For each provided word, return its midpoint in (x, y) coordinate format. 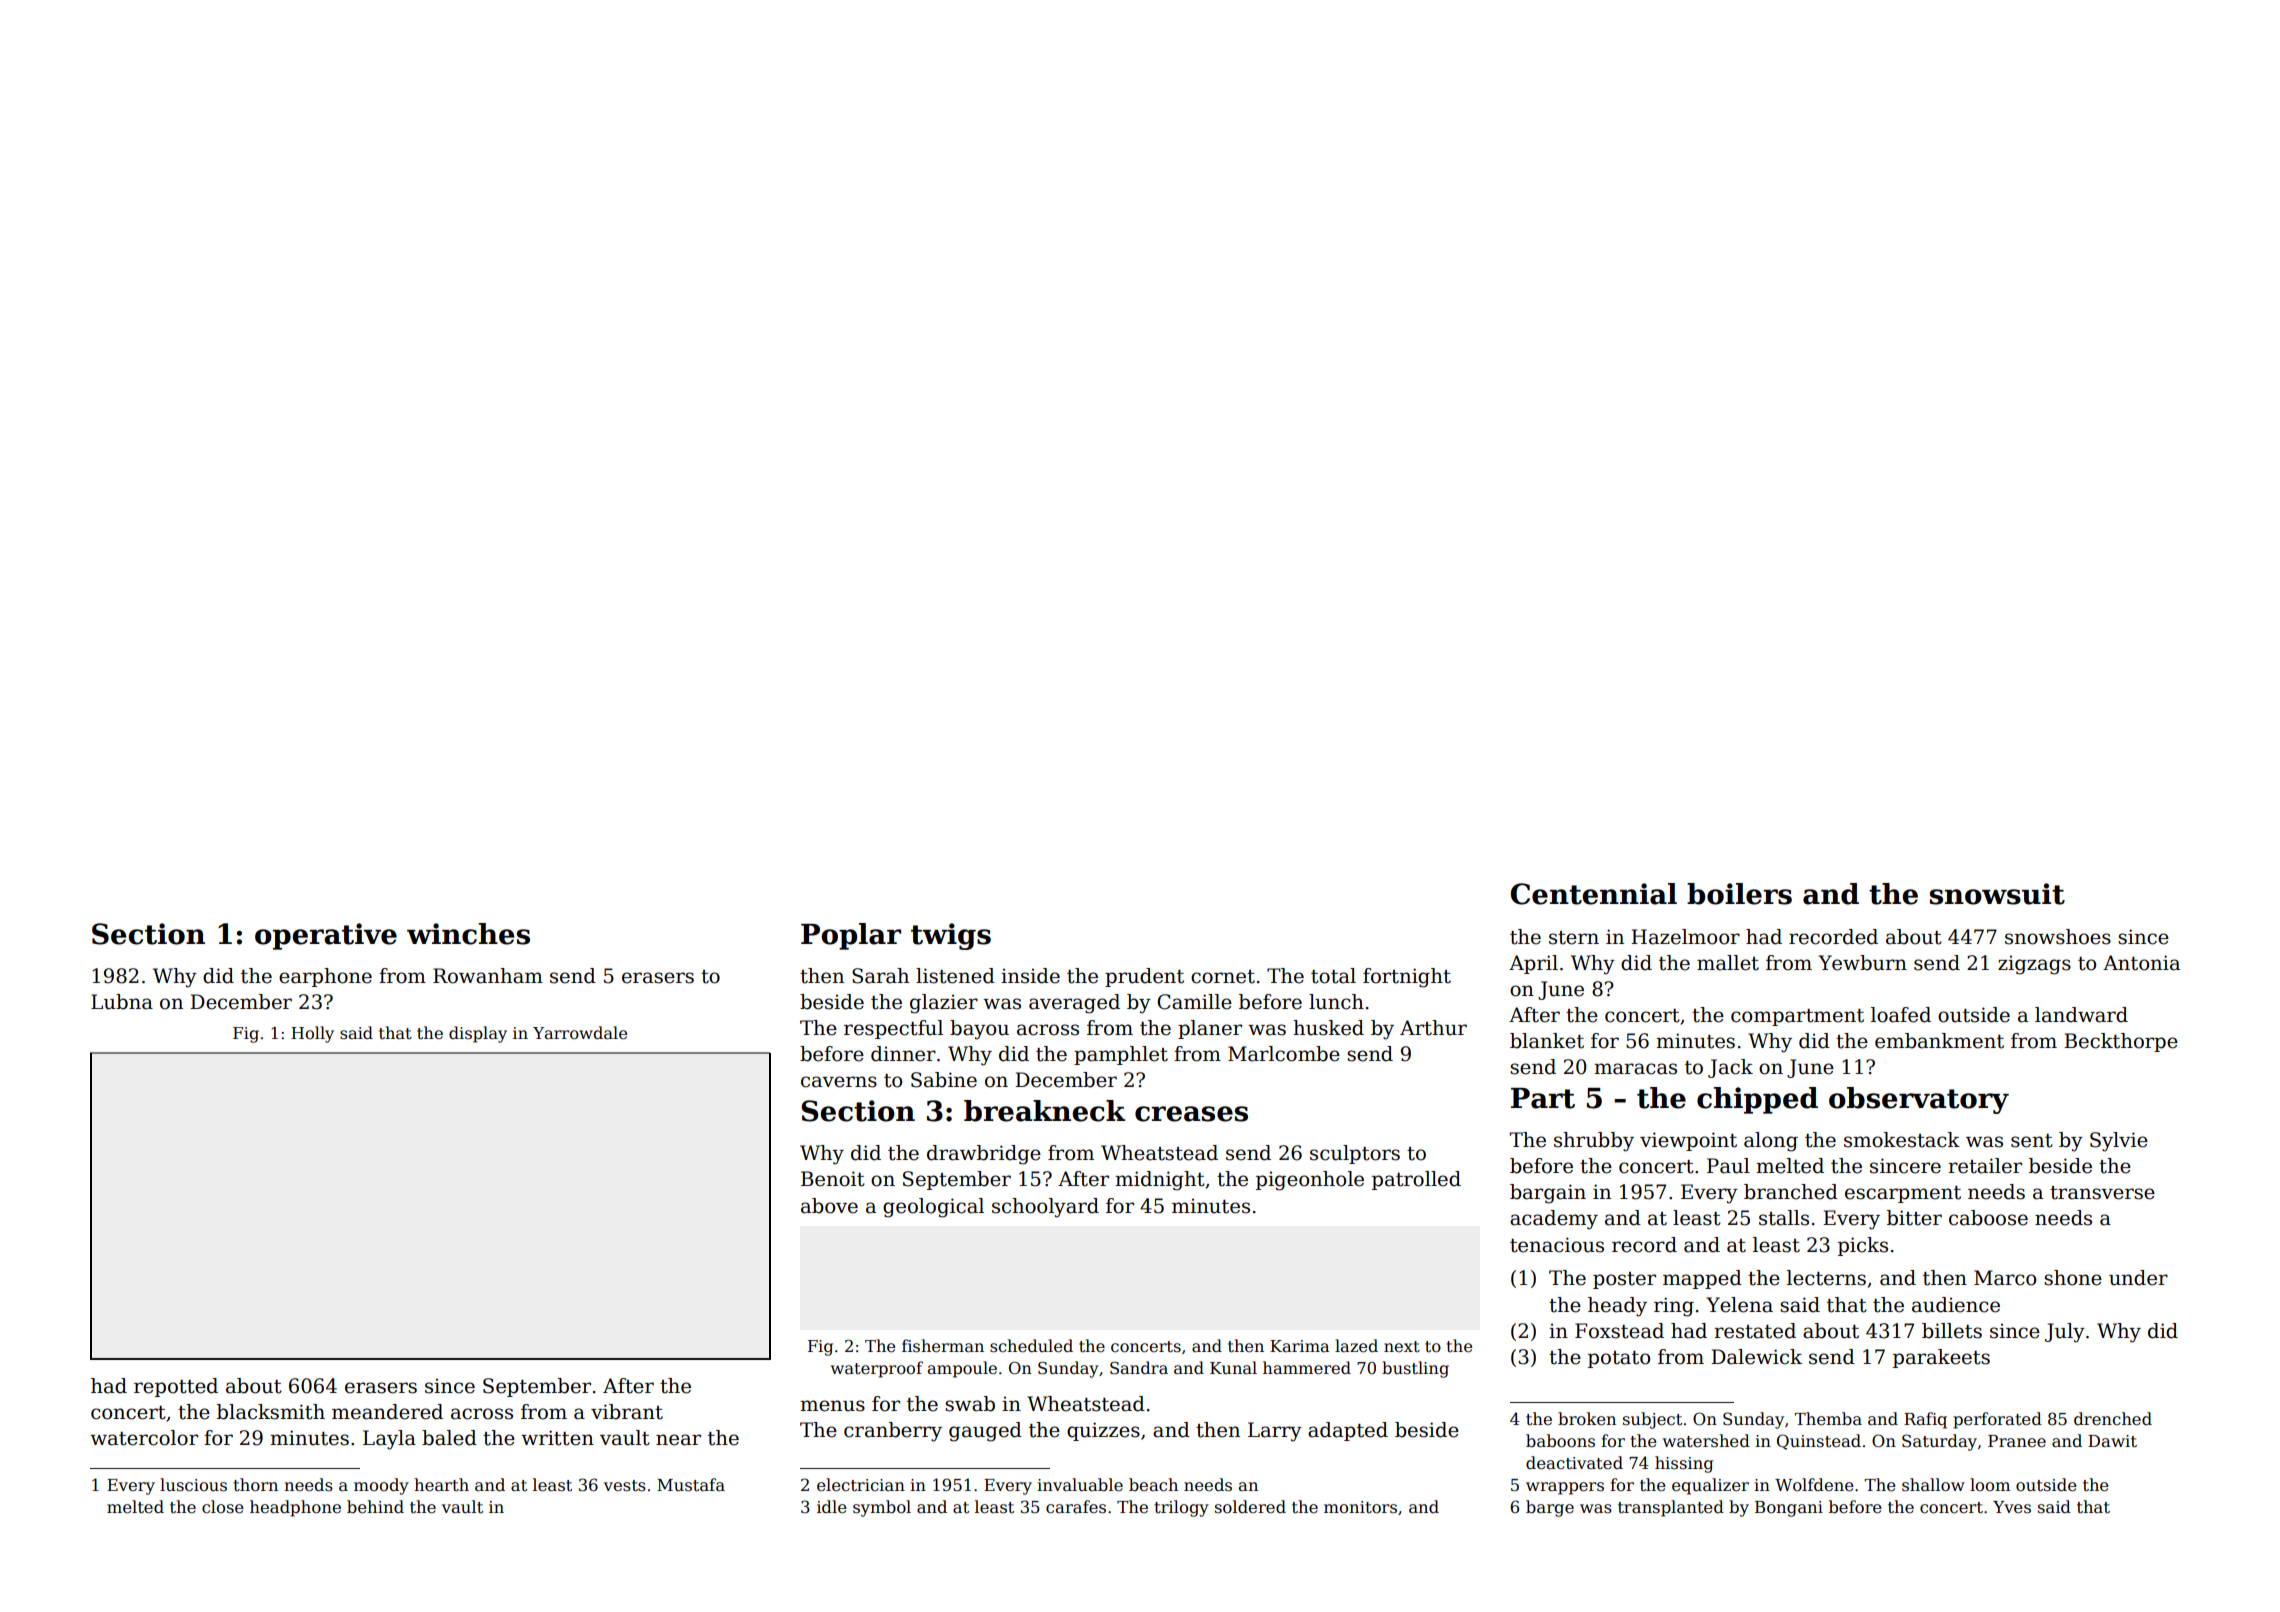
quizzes (1103, 1431)
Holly (312, 1034)
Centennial (1594, 894)
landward (2081, 1015)
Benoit (833, 1179)
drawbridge (984, 1155)
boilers (1739, 894)
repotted (176, 1387)
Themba (1828, 1419)
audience (1956, 1305)
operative (326, 936)
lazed (1356, 1346)
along (1771, 1142)
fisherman (943, 1346)
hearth (441, 1485)
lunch (1336, 1002)
